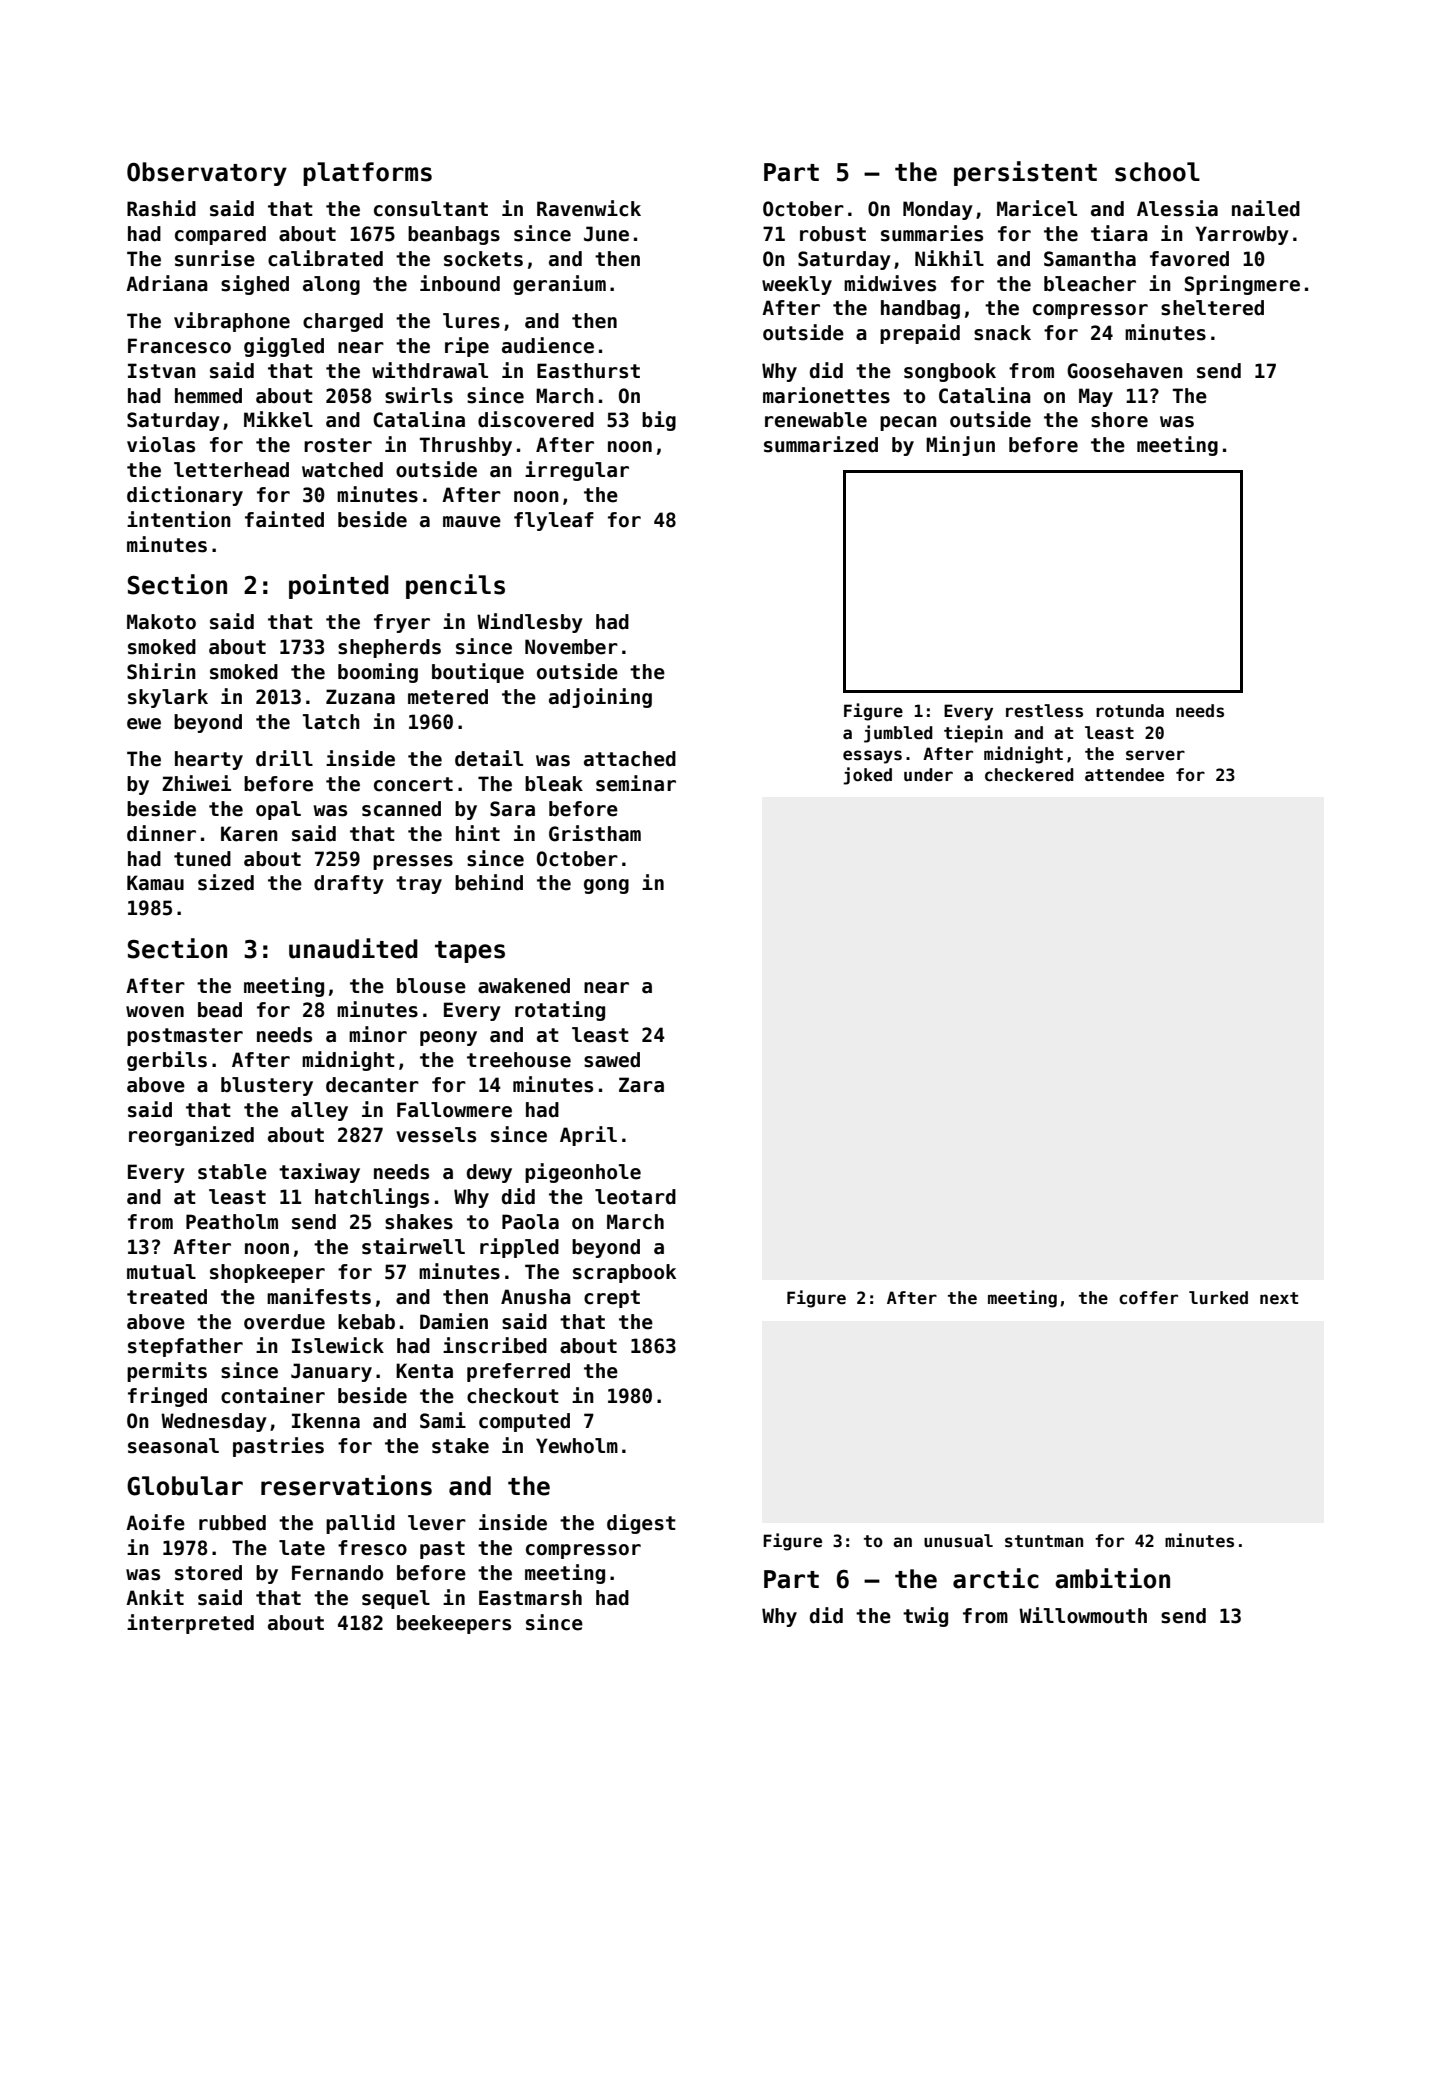 The image size is (1450, 2100). Describe the element at coordinates (190, 1624) in the document. I see `interpreted` at that location.
